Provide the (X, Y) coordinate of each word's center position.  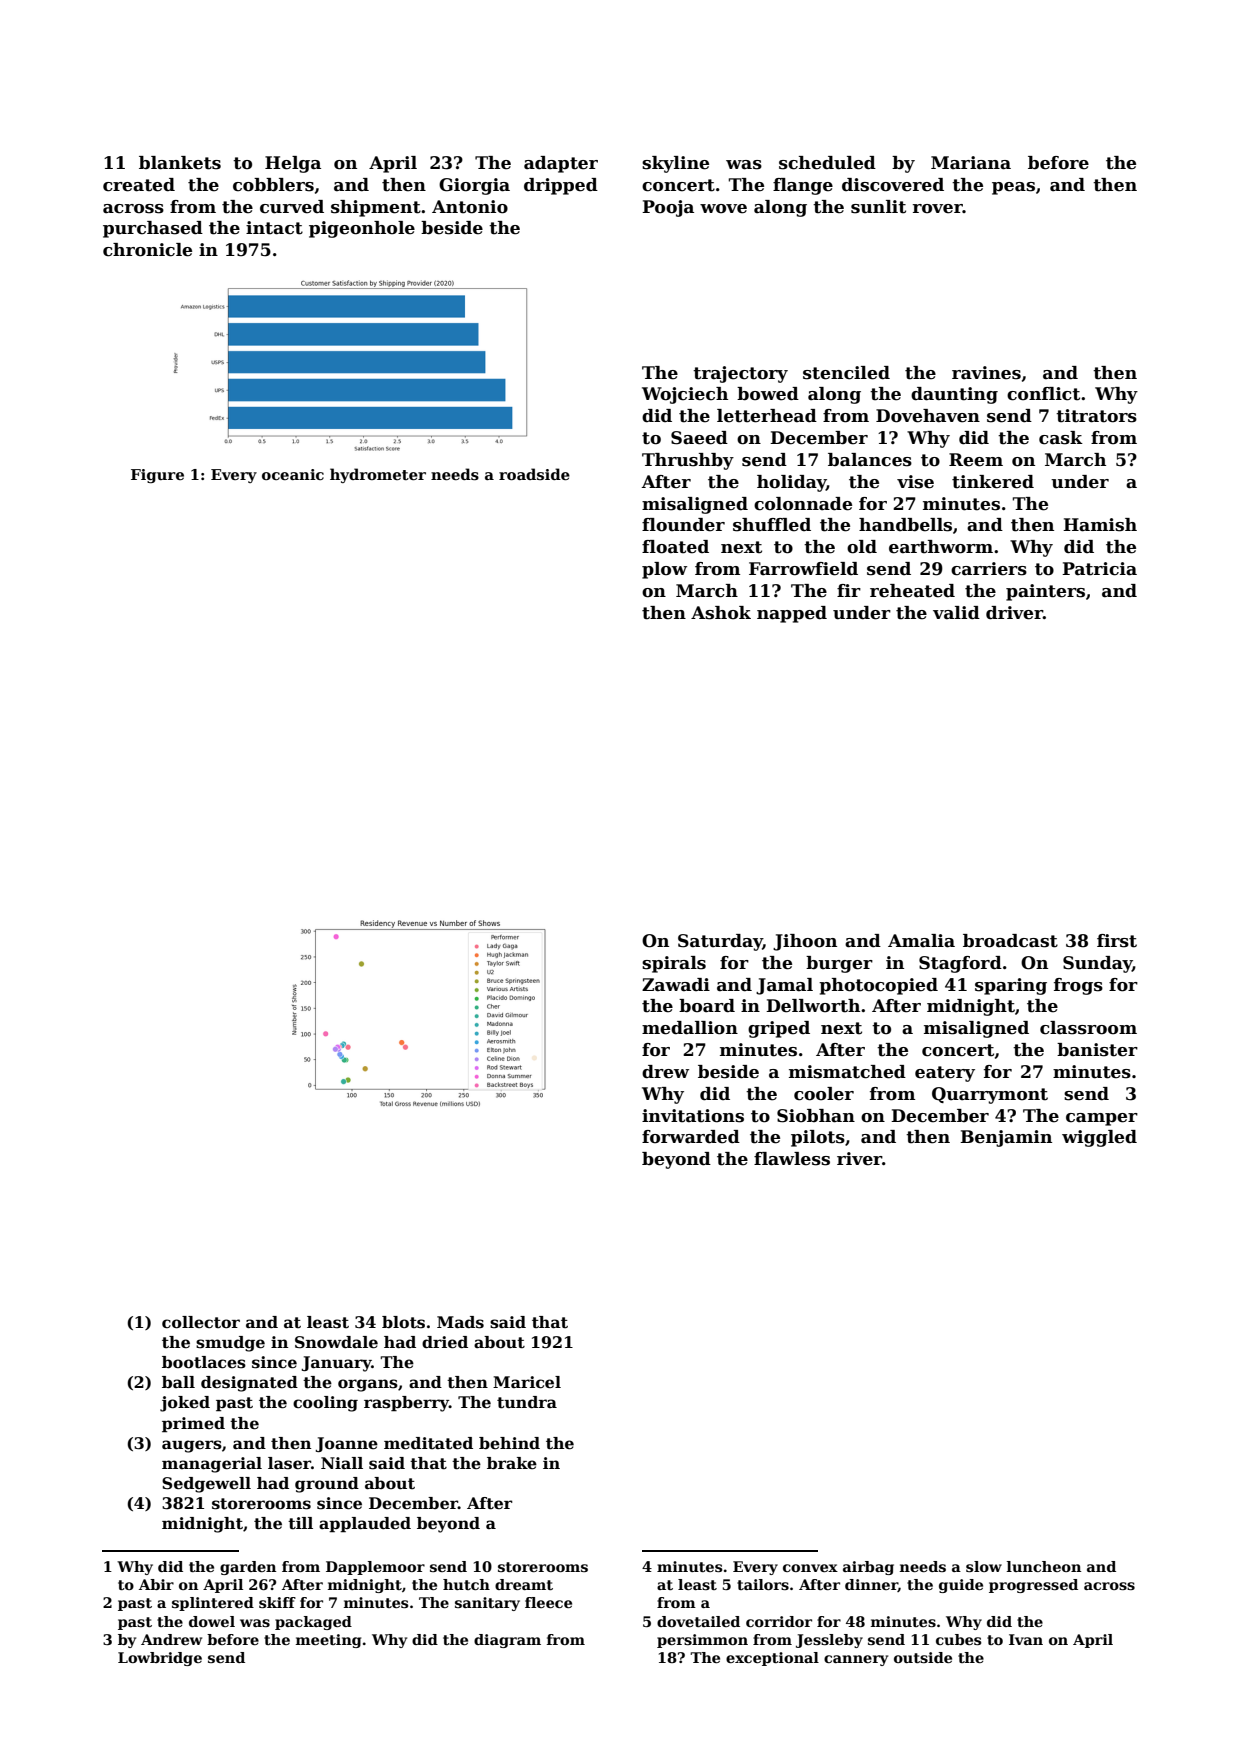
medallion (690, 1028)
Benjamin (1006, 1138)
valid (956, 613)
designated (249, 1384)
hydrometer (378, 475)
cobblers (273, 185)
